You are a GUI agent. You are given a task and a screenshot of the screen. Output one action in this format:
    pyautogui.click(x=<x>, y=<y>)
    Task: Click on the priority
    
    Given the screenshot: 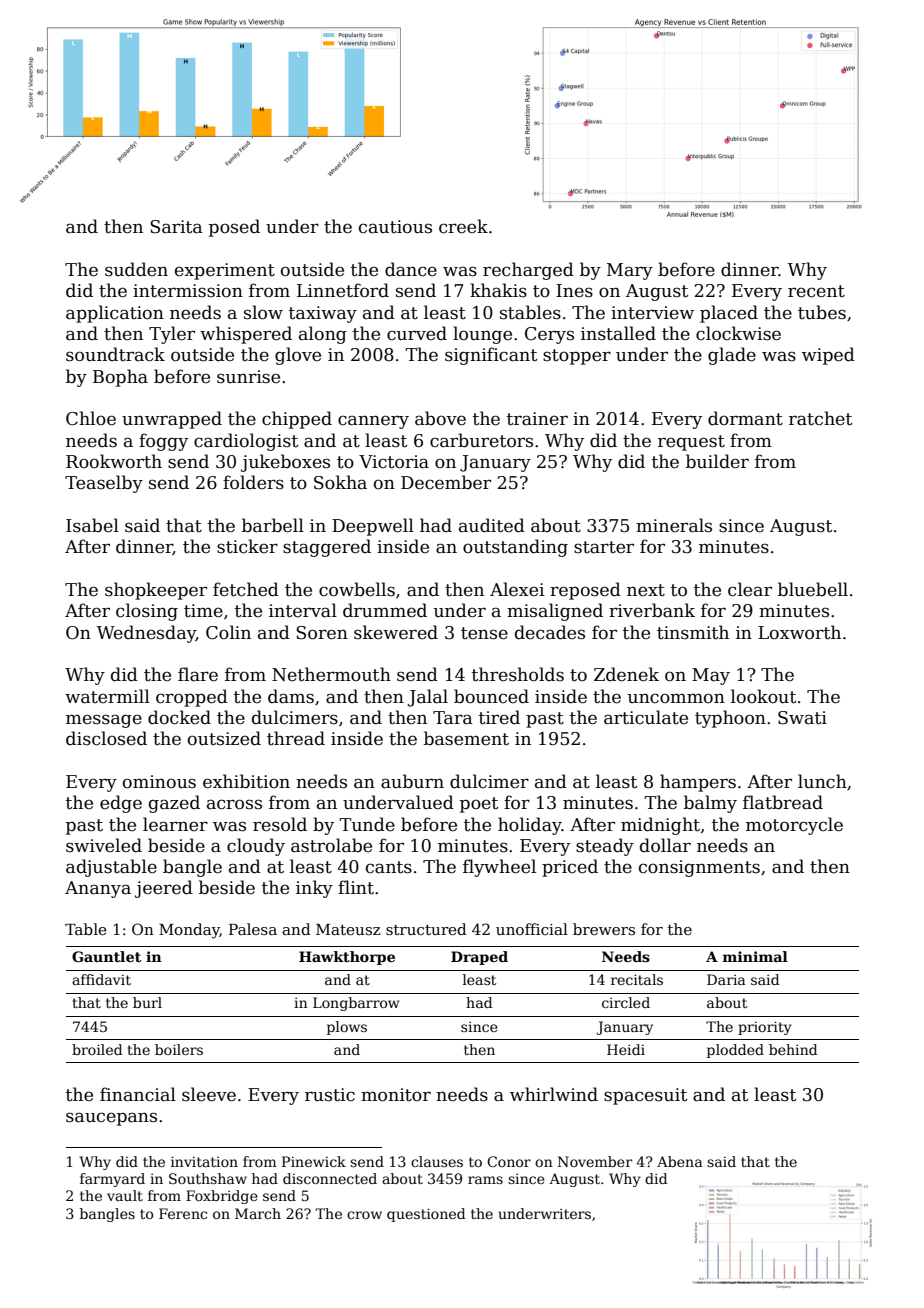 What is the action you would take?
    pyautogui.click(x=765, y=1028)
